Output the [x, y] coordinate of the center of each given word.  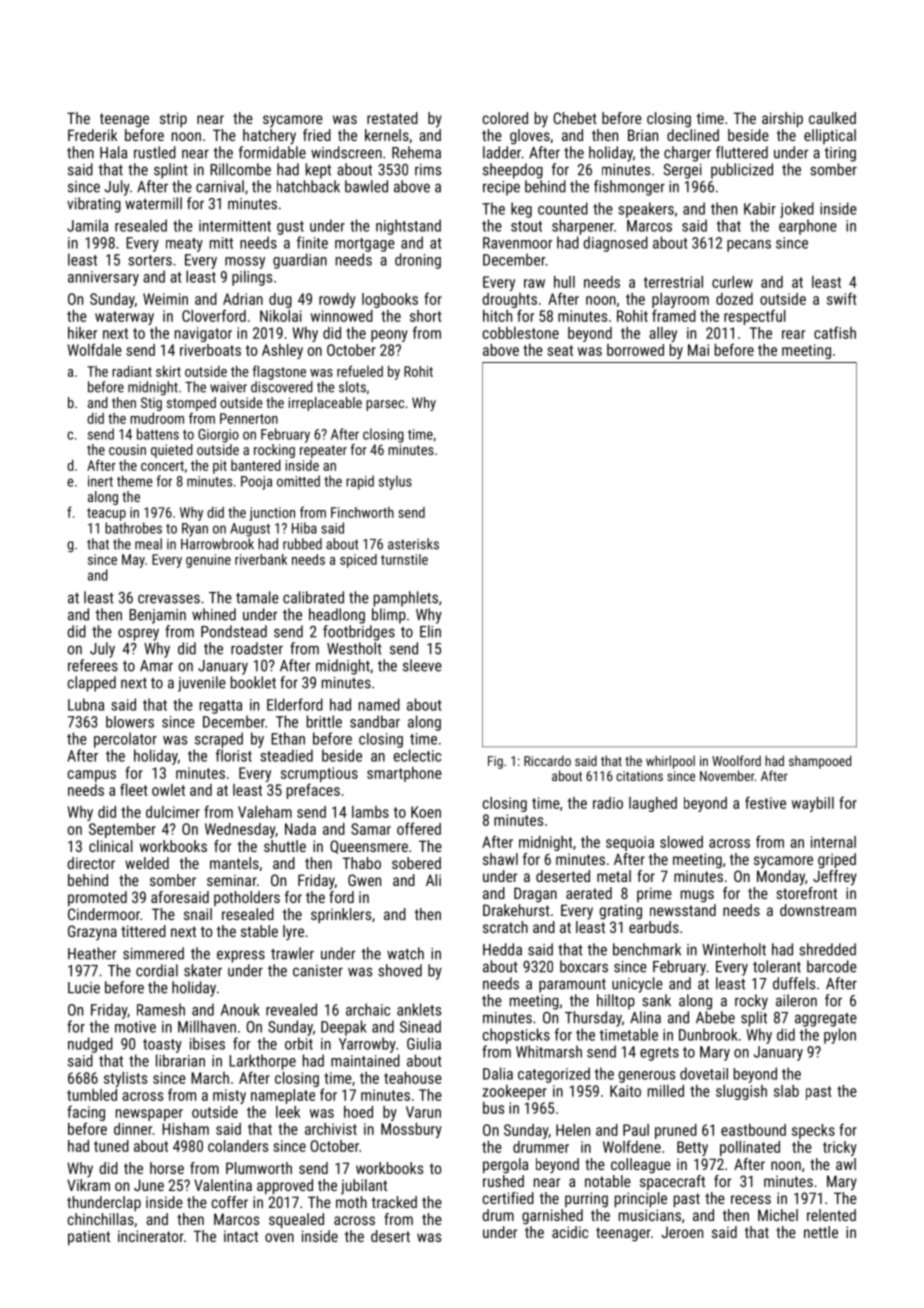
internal [833, 842]
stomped [191, 404]
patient [89, 1237]
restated [392, 118]
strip [173, 119]
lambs [370, 812]
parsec [385, 405]
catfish [835, 332]
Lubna [86, 704]
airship [782, 119]
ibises [207, 1043]
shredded [827, 949]
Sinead [420, 1026]
